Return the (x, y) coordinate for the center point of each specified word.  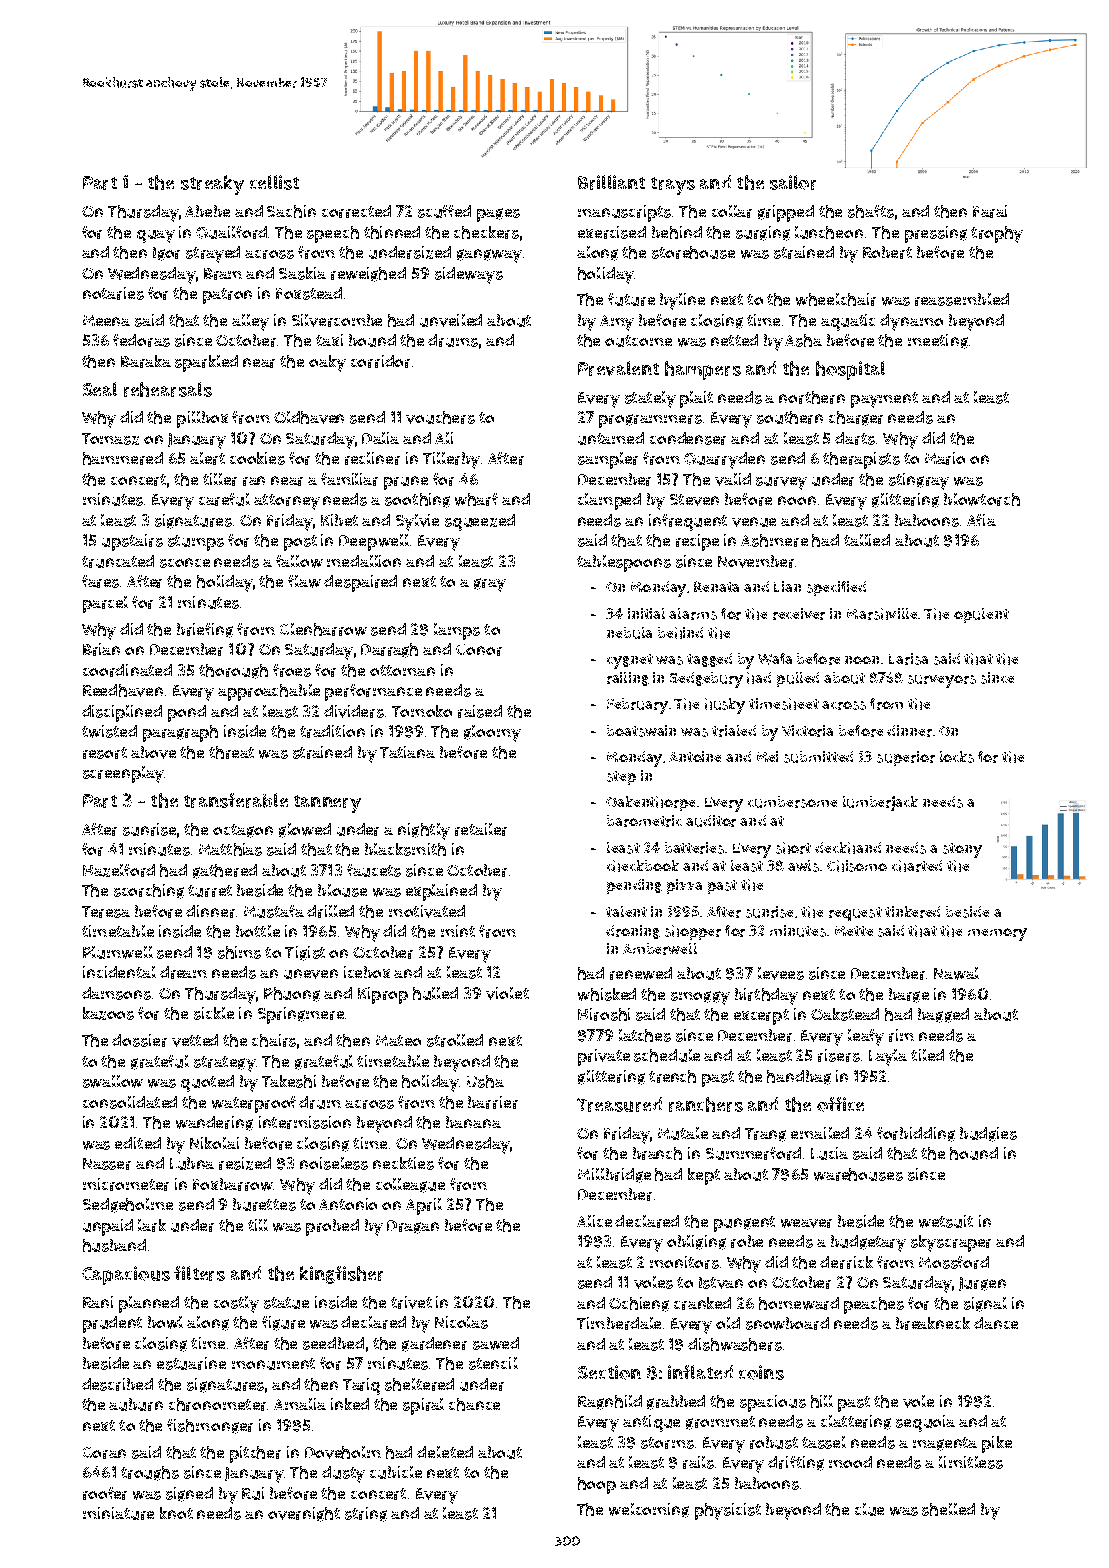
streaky (212, 185)
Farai (990, 211)
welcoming (649, 1510)
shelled (948, 1509)
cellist (274, 182)
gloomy (492, 733)
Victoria (807, 731)
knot (176, 1513)
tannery (327, 804)
